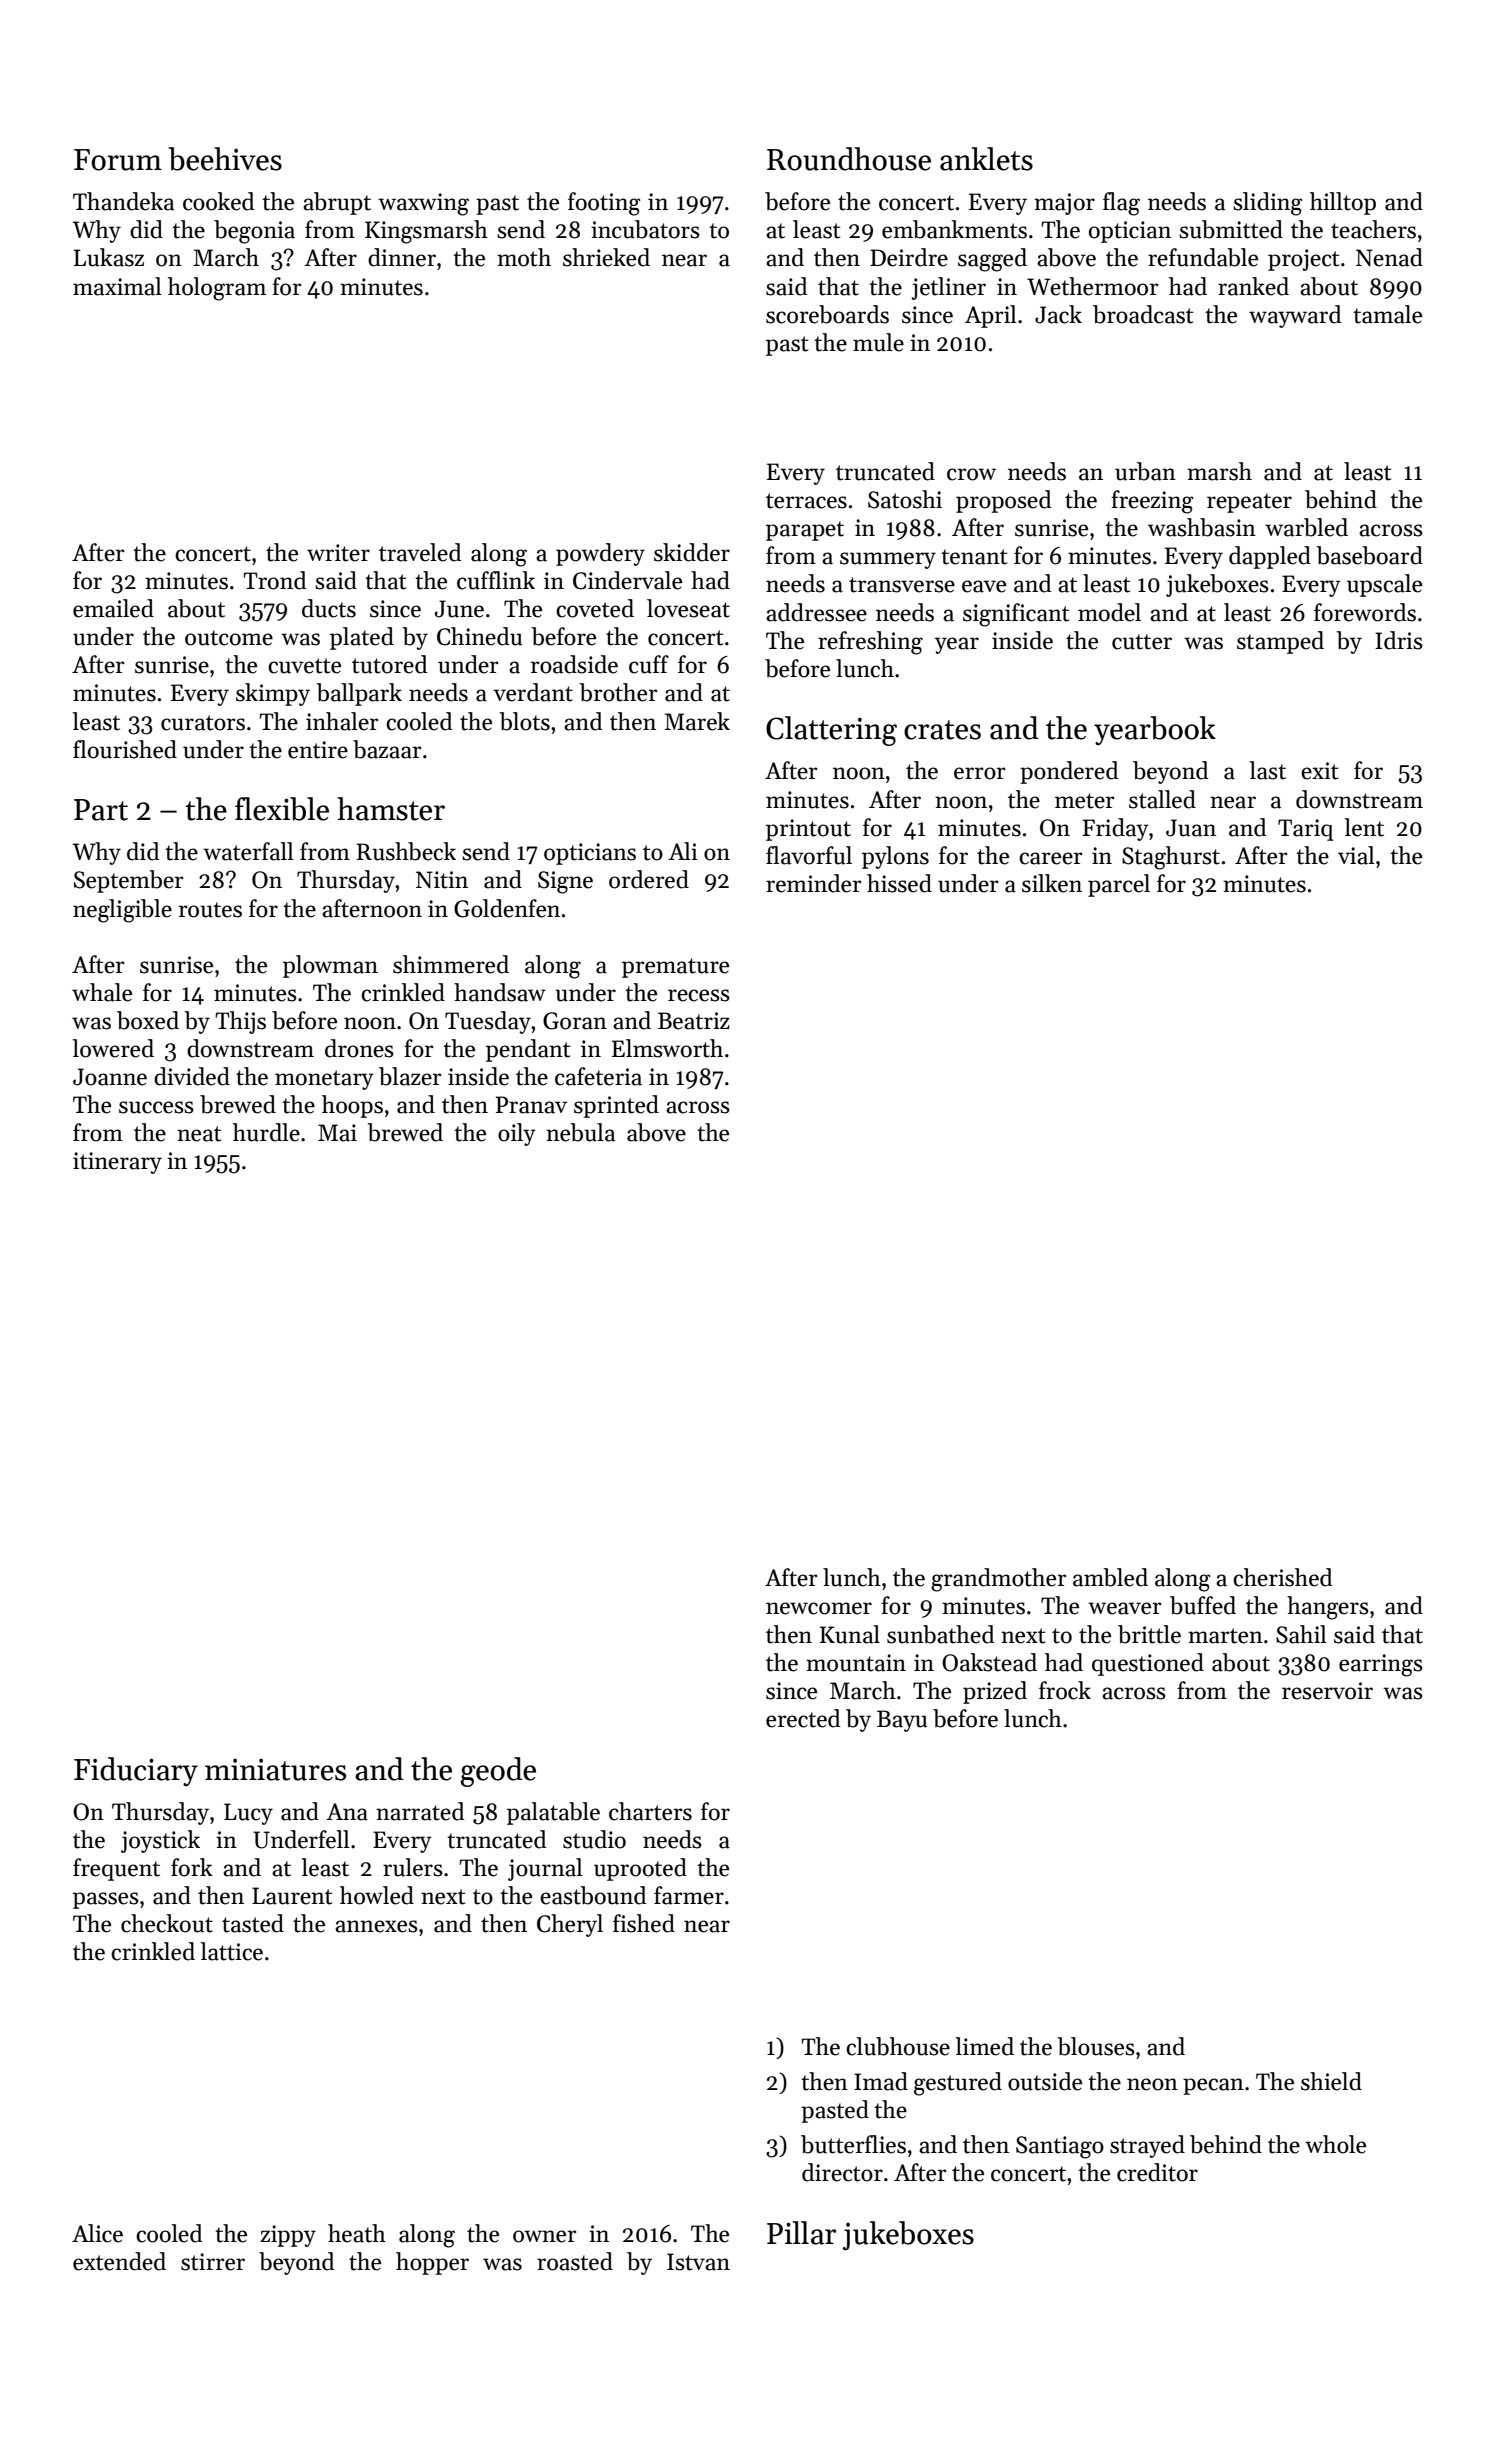  I want to click on Fiduciary, so click(136, 1771).
